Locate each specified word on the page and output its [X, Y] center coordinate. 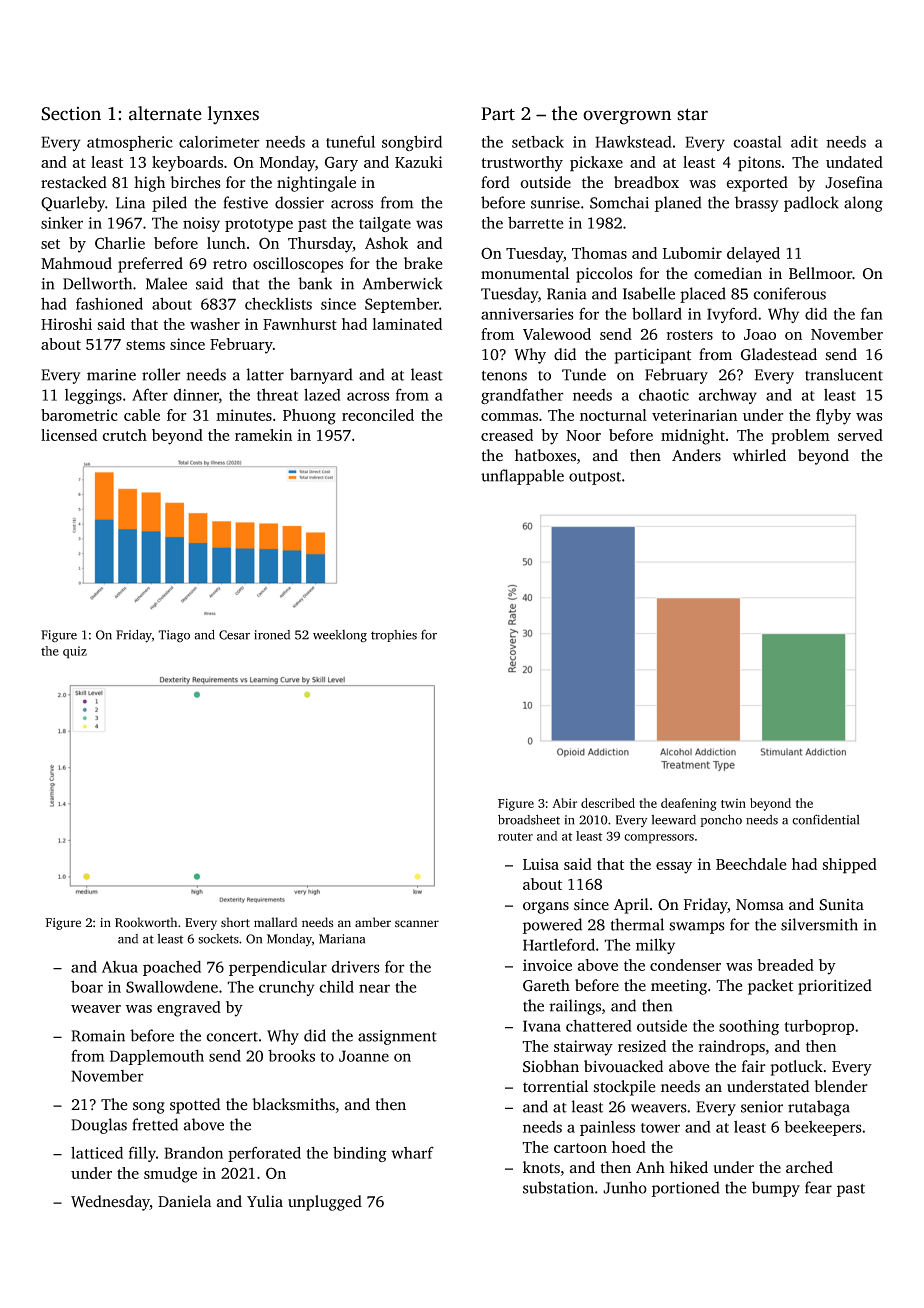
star [692, 114]
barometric [79, 415]
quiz [75, 652]
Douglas [99, 1126]
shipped [849, 866]
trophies [394, 636]
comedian [728, 273]
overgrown [627, 117]
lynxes [233, 115]
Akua [120, 967]
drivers [355, 967]
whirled [759, 455]
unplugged [325, 1203]
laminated [407, 324]
